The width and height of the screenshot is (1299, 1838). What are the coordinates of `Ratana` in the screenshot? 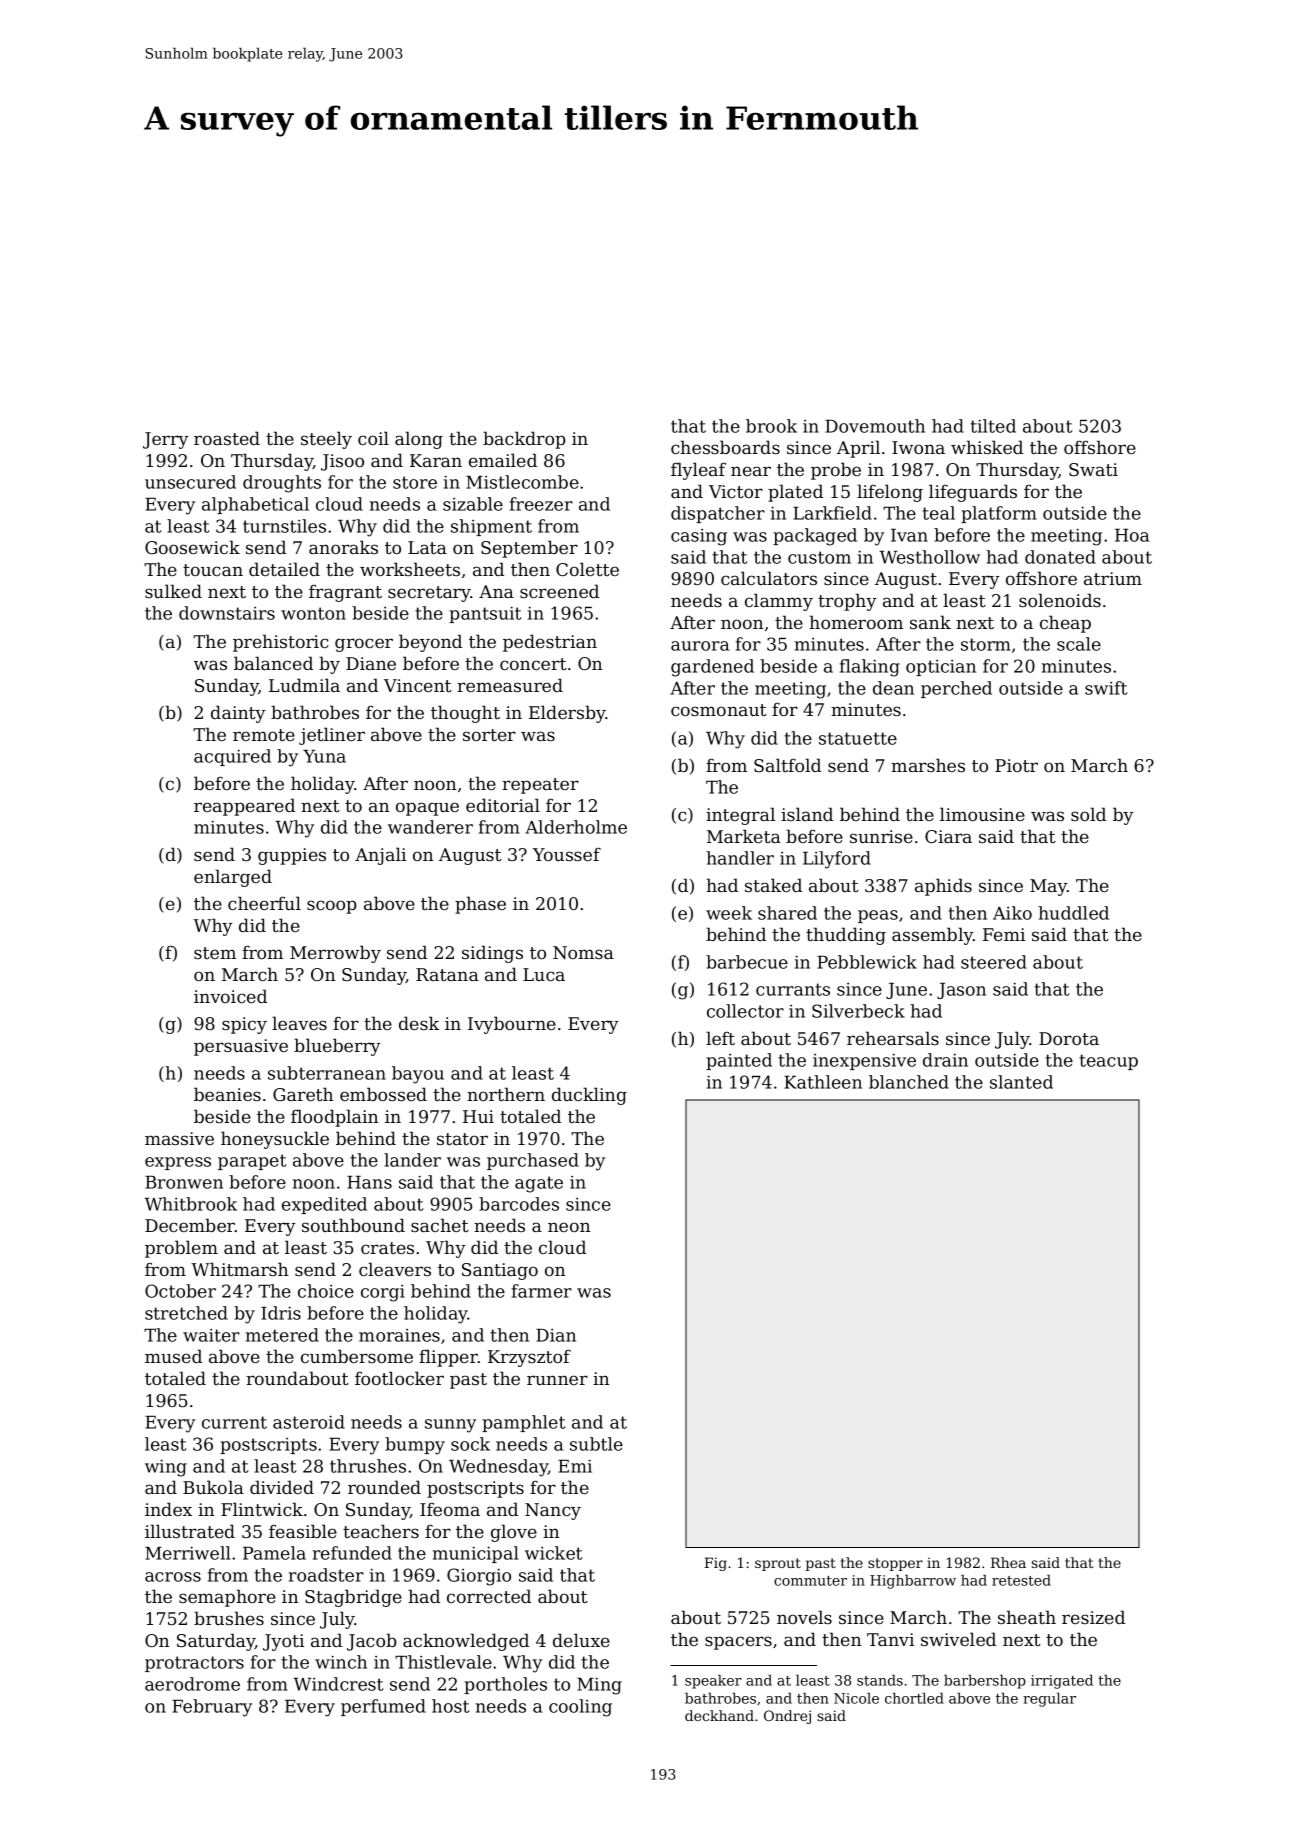 It's located at (447, 974).
